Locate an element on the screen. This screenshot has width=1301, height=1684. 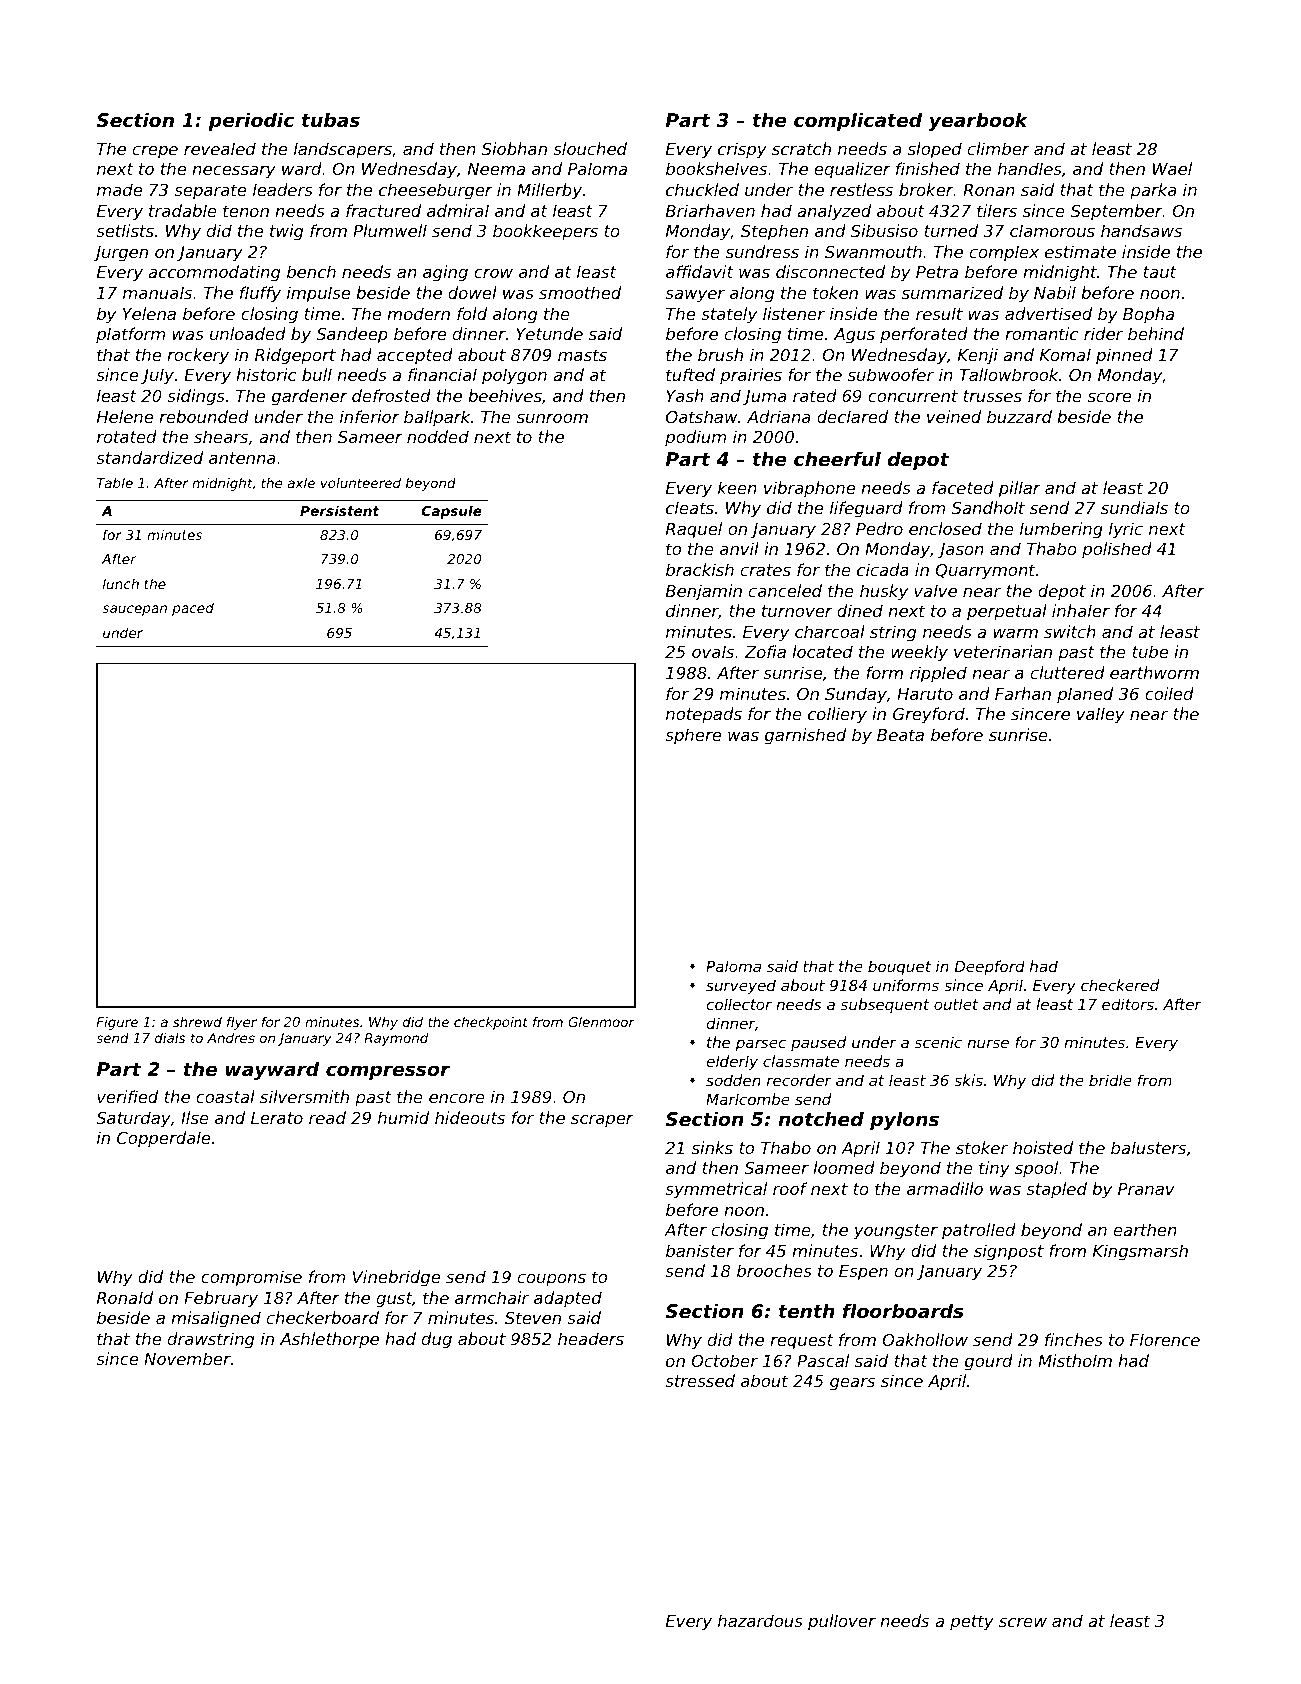
hazardous is located at coordinates (760, 1620).
